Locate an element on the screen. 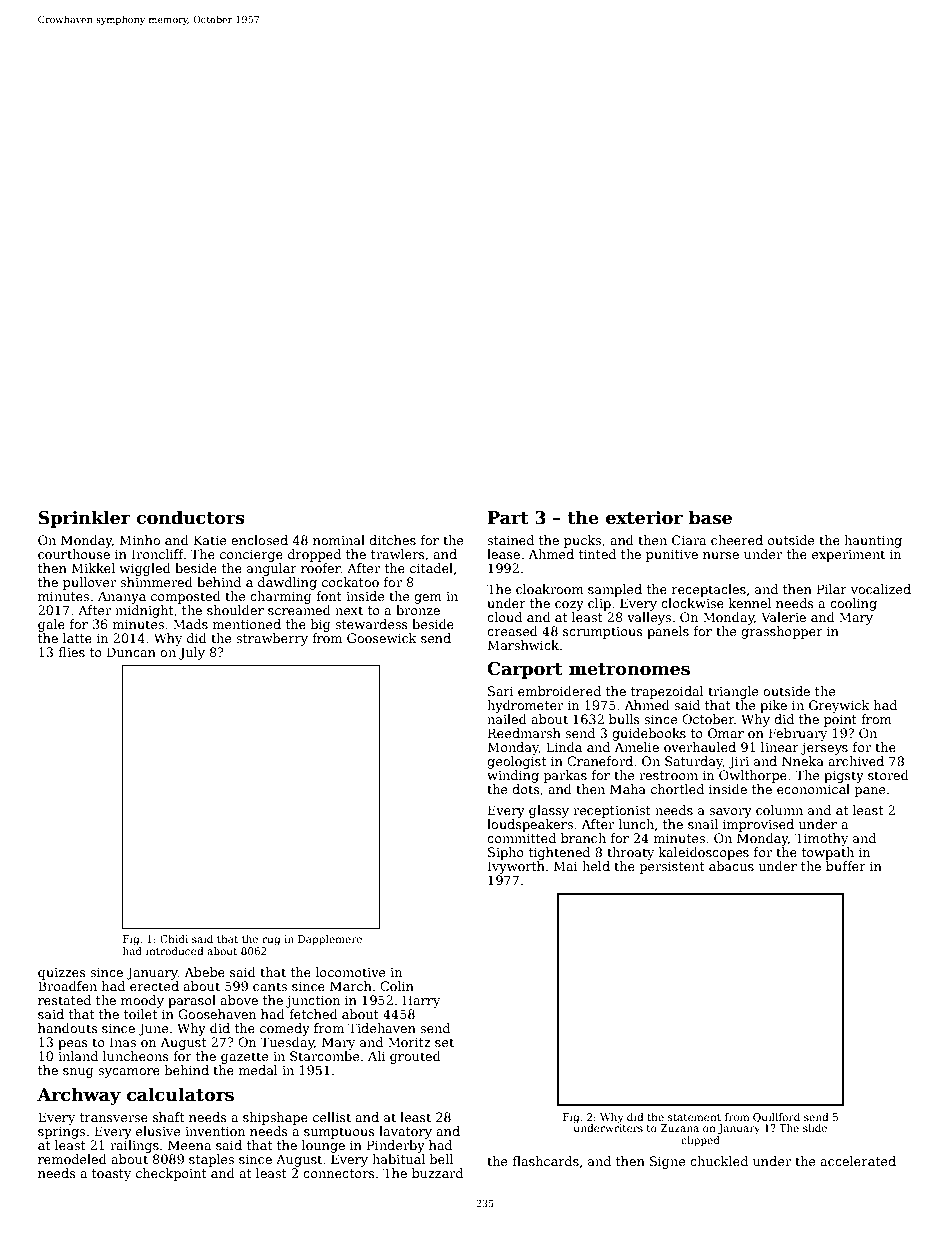 This screenshot has width=952, height=1233. grasshopper is located at coordinates (782, 632).
